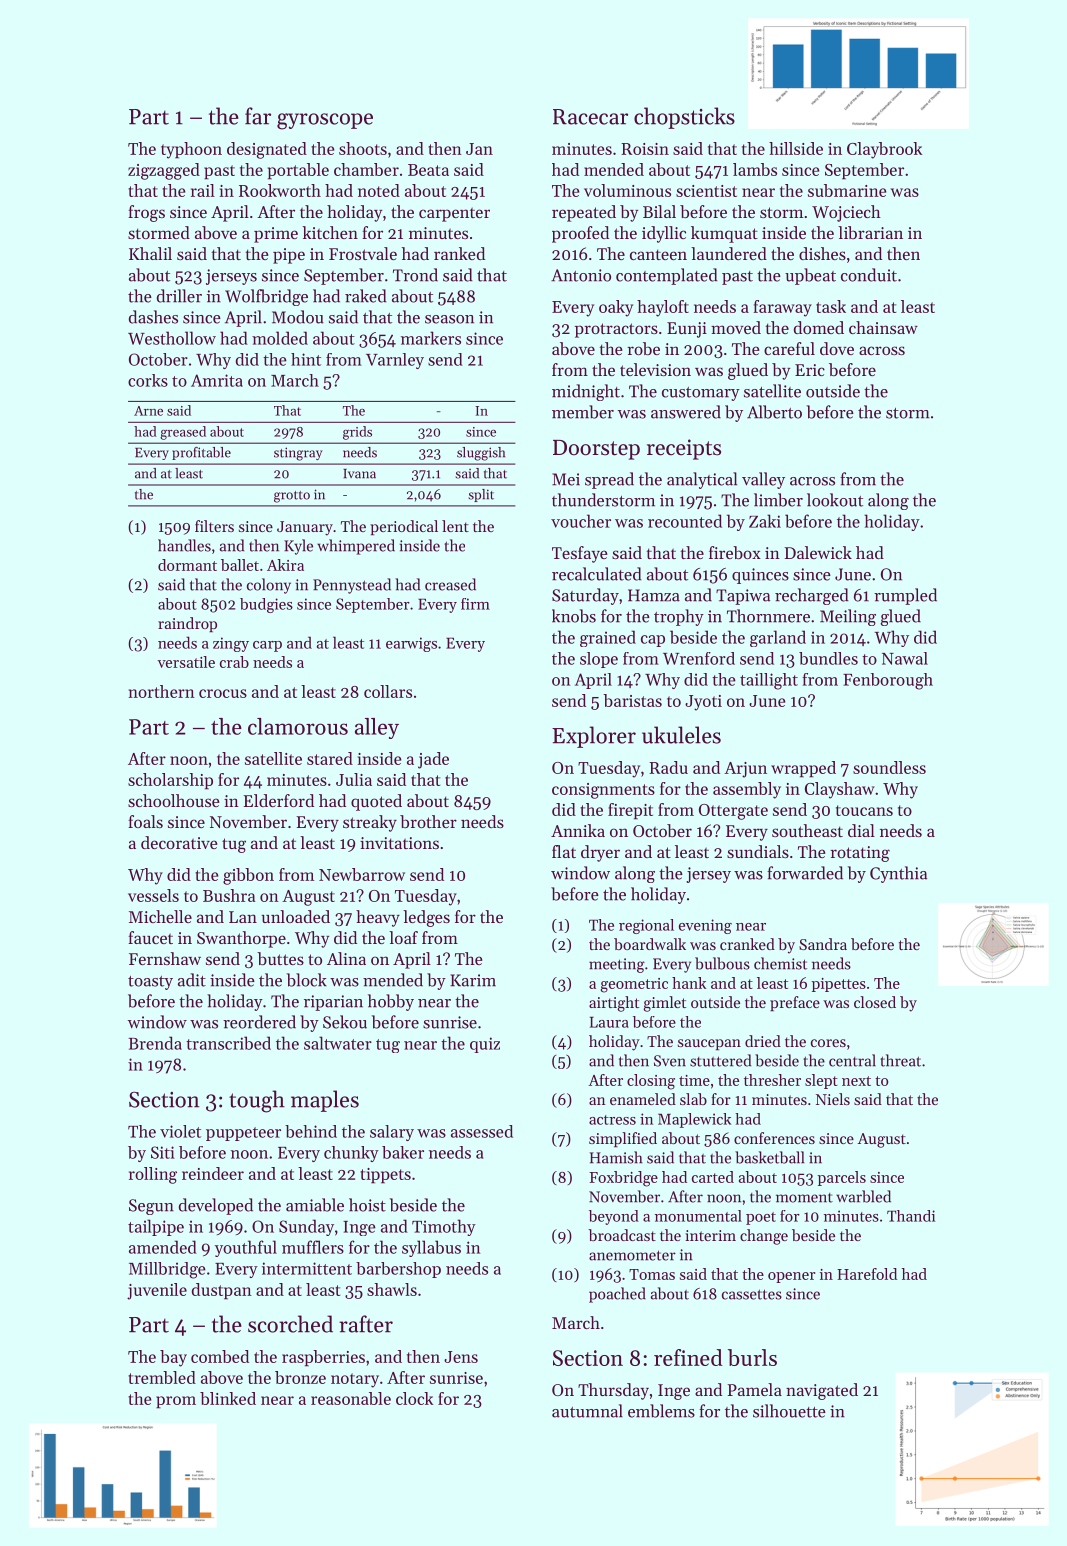  I want to click on Timothy, so click(444, 1227).
